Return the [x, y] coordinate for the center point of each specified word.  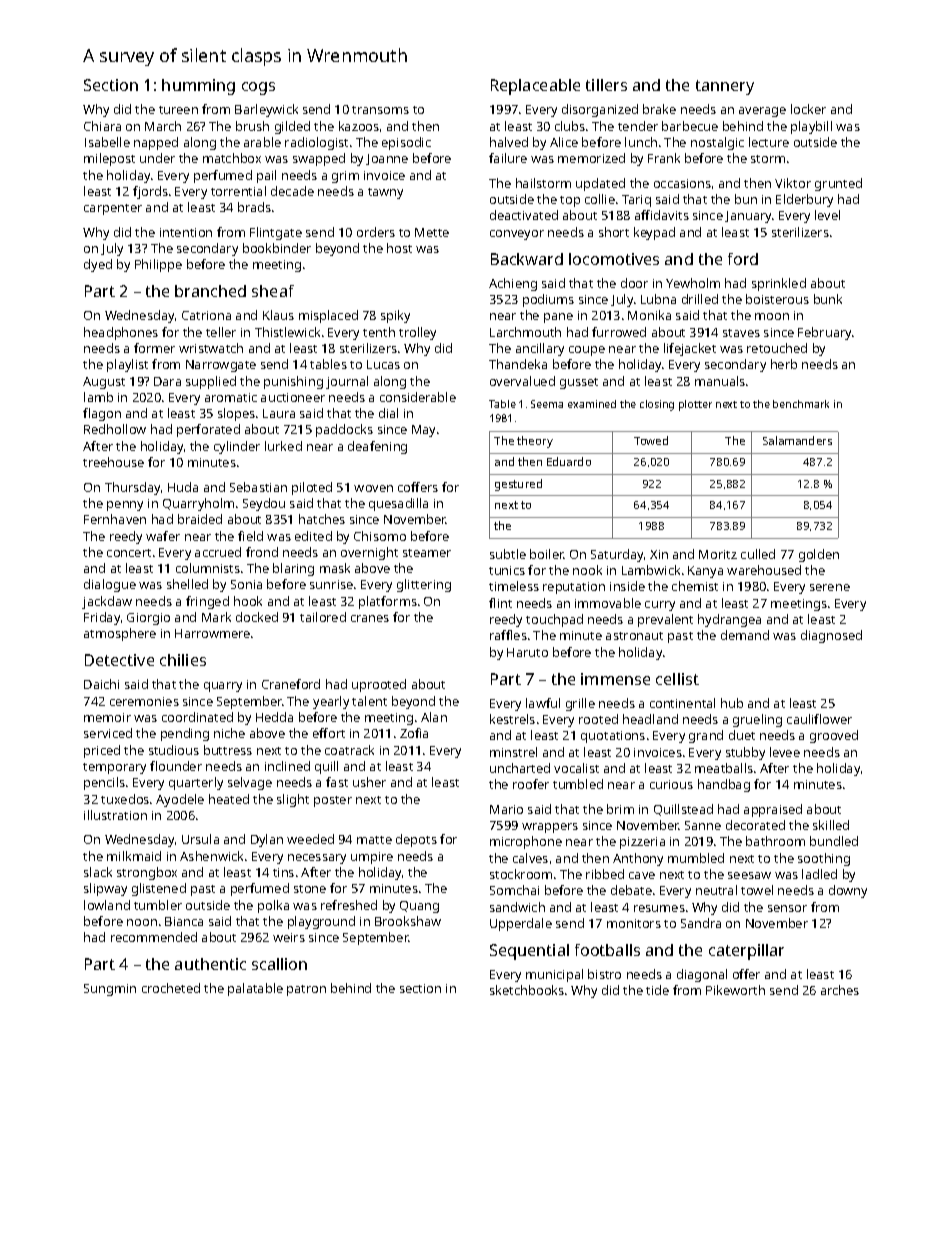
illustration [115, 815]
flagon [102, 414]
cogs [258, 88]
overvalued [522, 381]
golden [819, 555]
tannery [725, 87]
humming [198, 87]
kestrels [512, 719]
